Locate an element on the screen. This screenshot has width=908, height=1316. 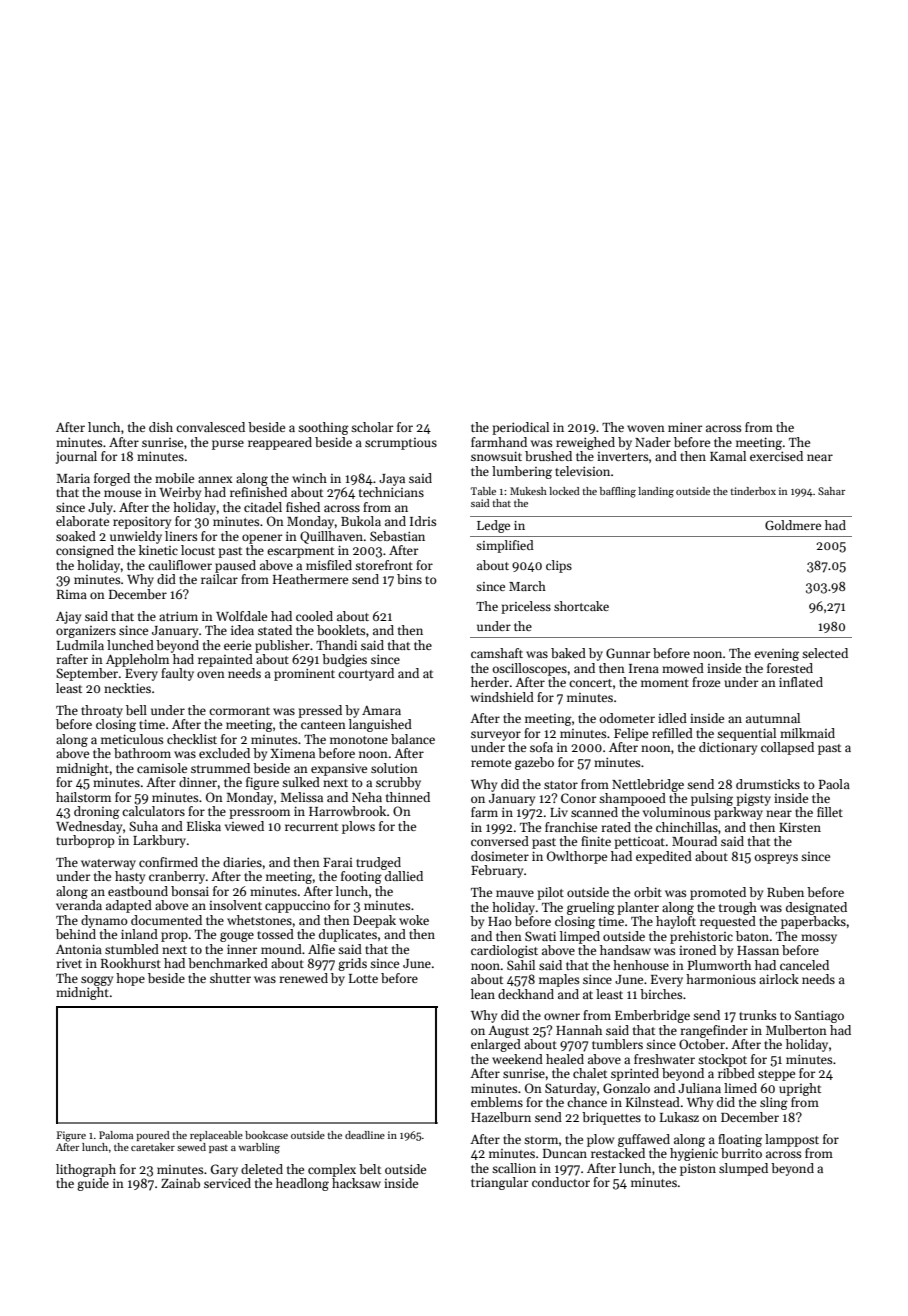
Goldmere is located at coordinates (793, 525).
